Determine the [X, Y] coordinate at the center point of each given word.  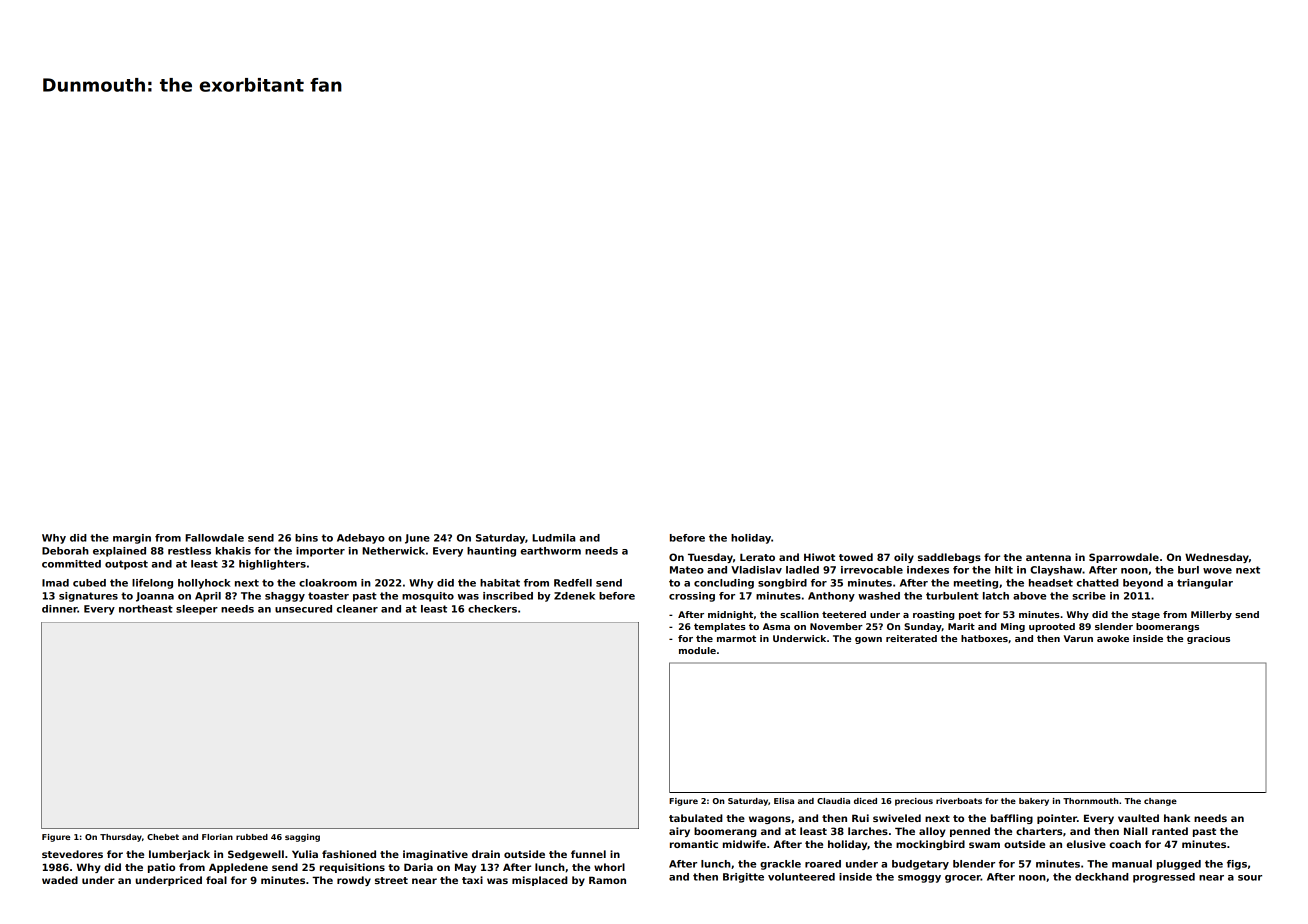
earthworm [551, 551]
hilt [1004, 570]
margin [132, 539]
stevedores [72, 854]
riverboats [959, 801]
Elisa [784, 801]
